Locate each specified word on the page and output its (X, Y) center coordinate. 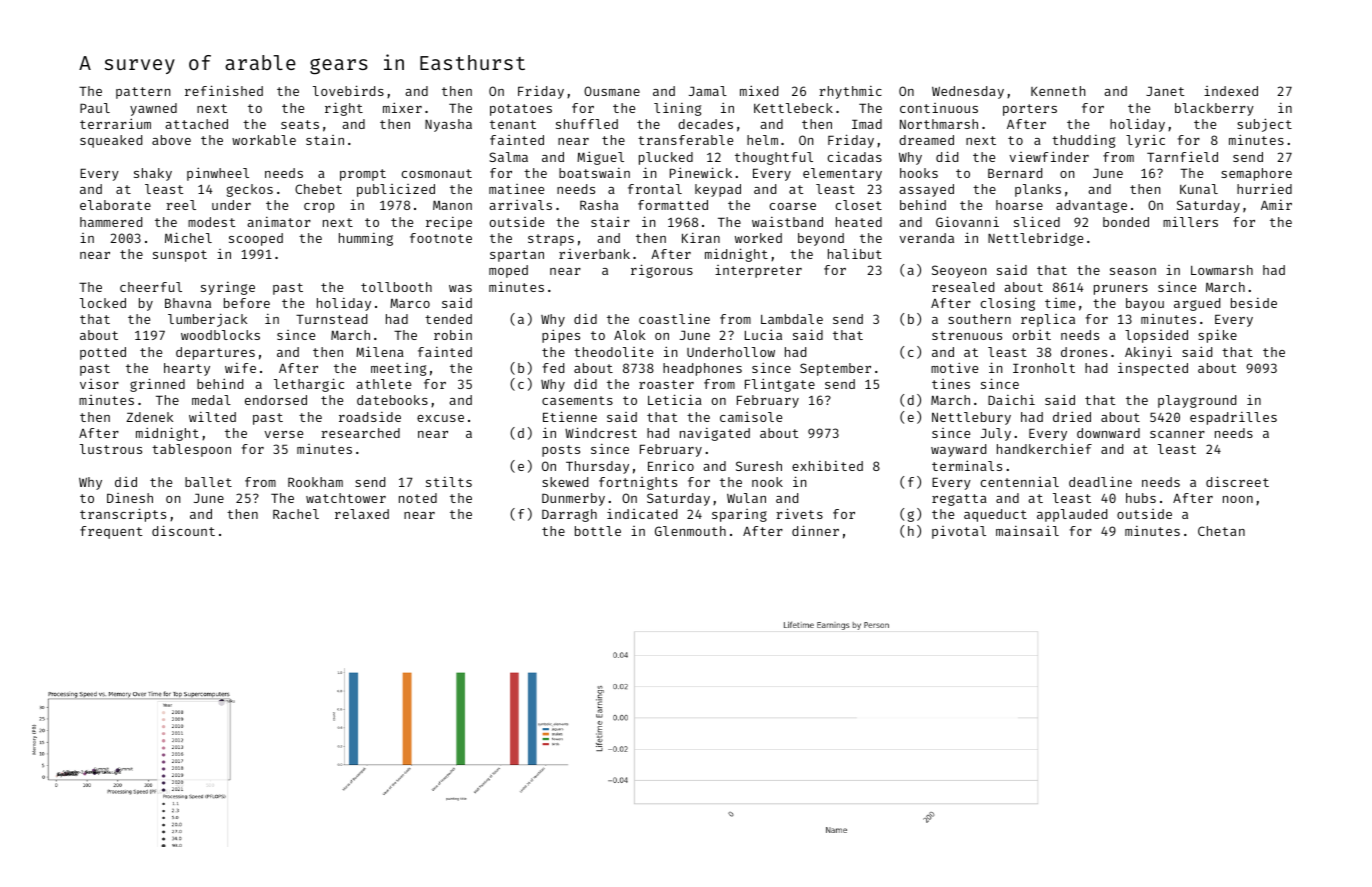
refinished (224, 90)
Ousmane (612, 91)
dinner (815, 530)
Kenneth (1058, 91)
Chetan (1221, 531)
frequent (111, 532)
